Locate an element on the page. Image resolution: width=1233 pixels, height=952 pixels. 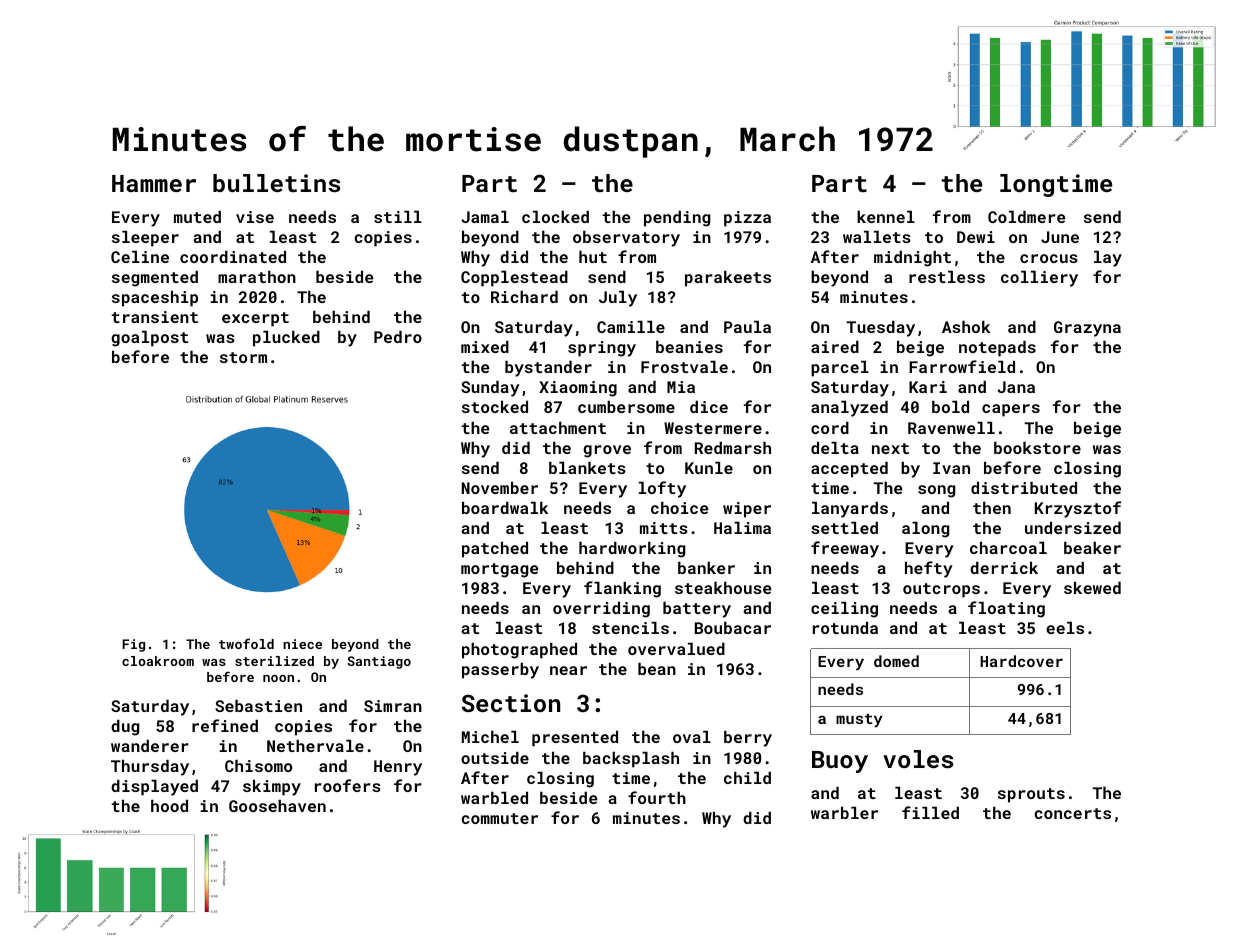
Ashok is located at coordinates (966, 327).
